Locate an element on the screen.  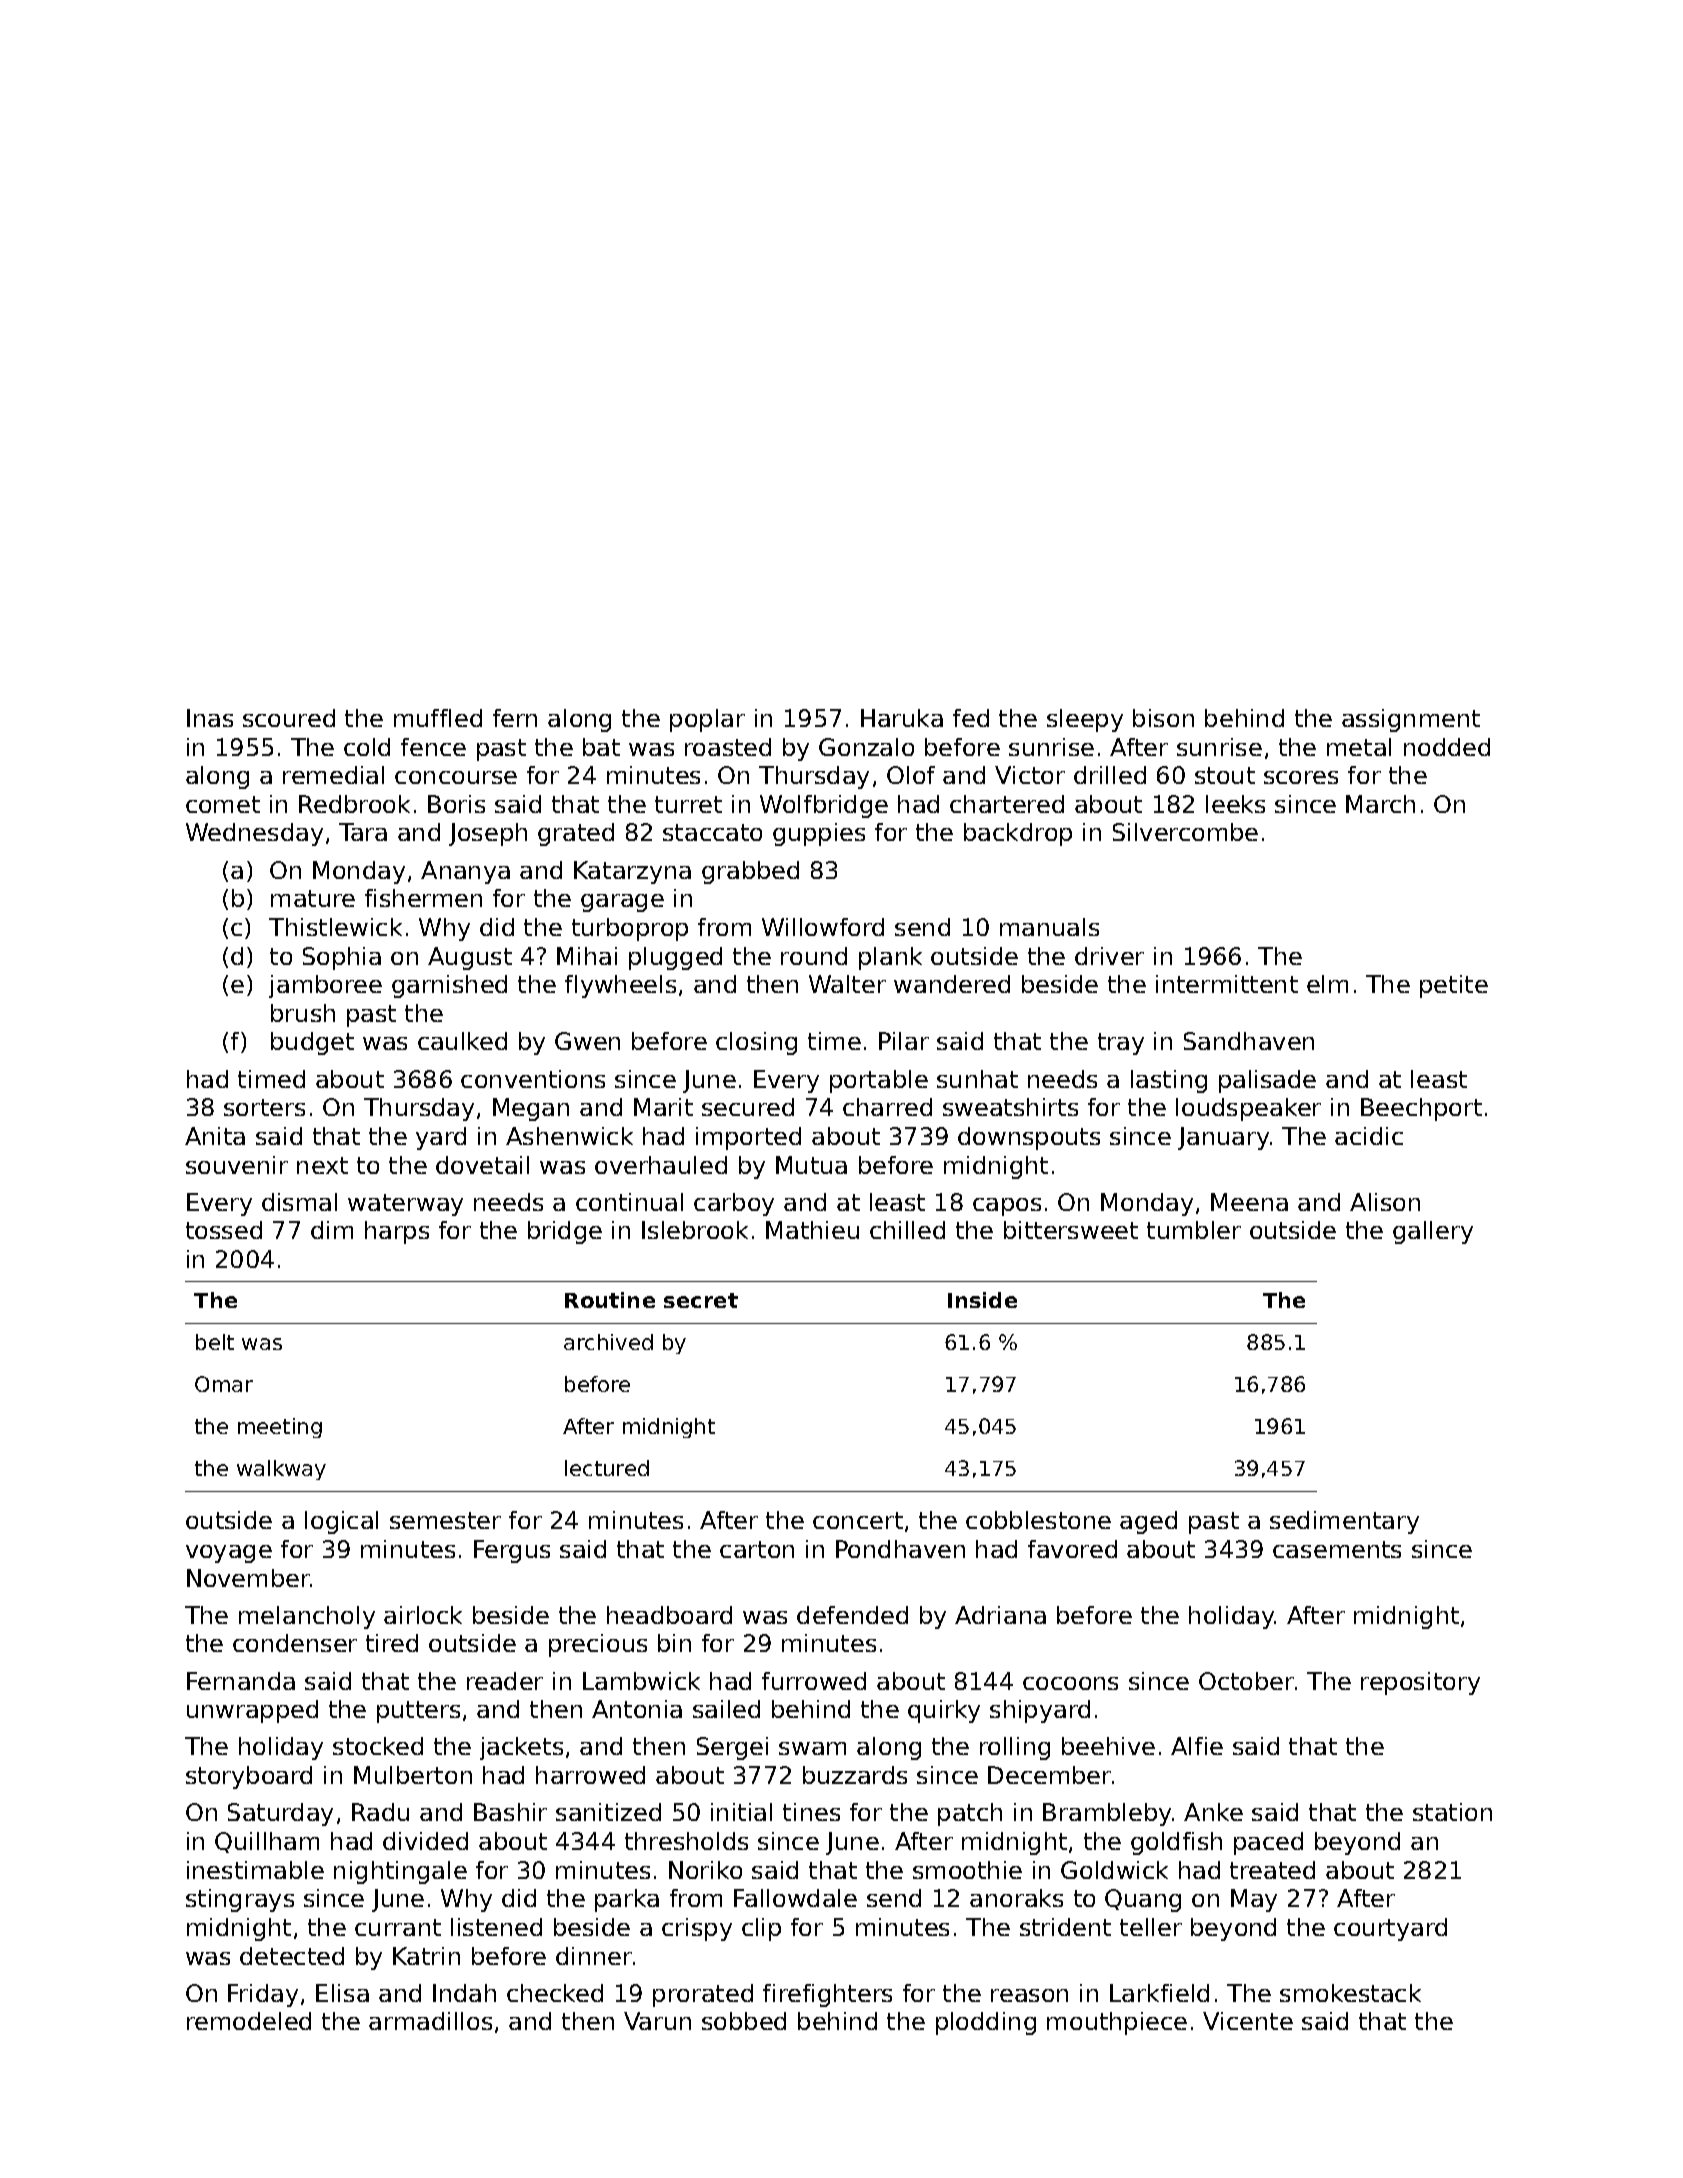
inestimable is located at coordinates (255, 1870).
